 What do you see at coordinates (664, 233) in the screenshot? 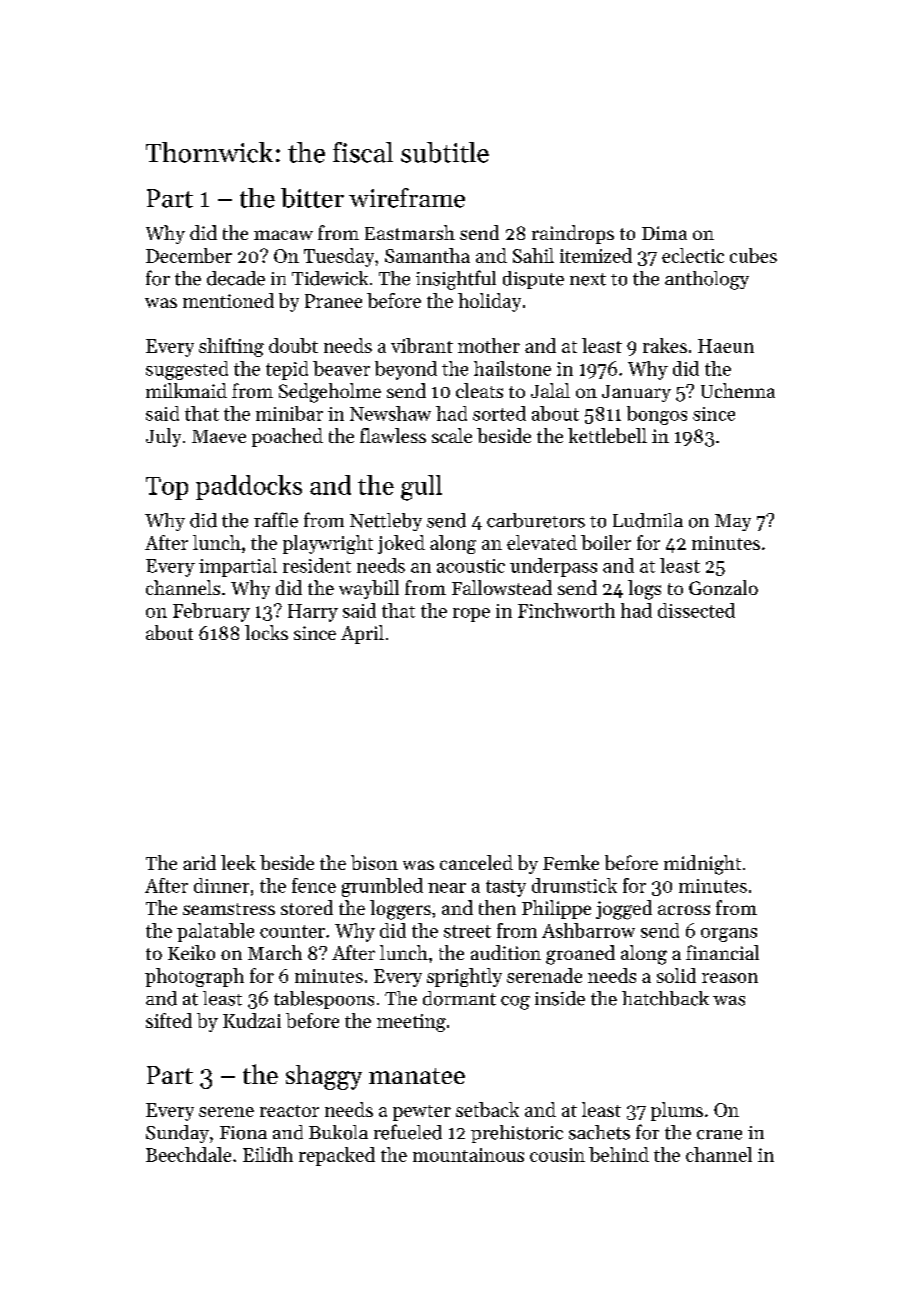
I see `Dima` at bounding box center [664, 233].
